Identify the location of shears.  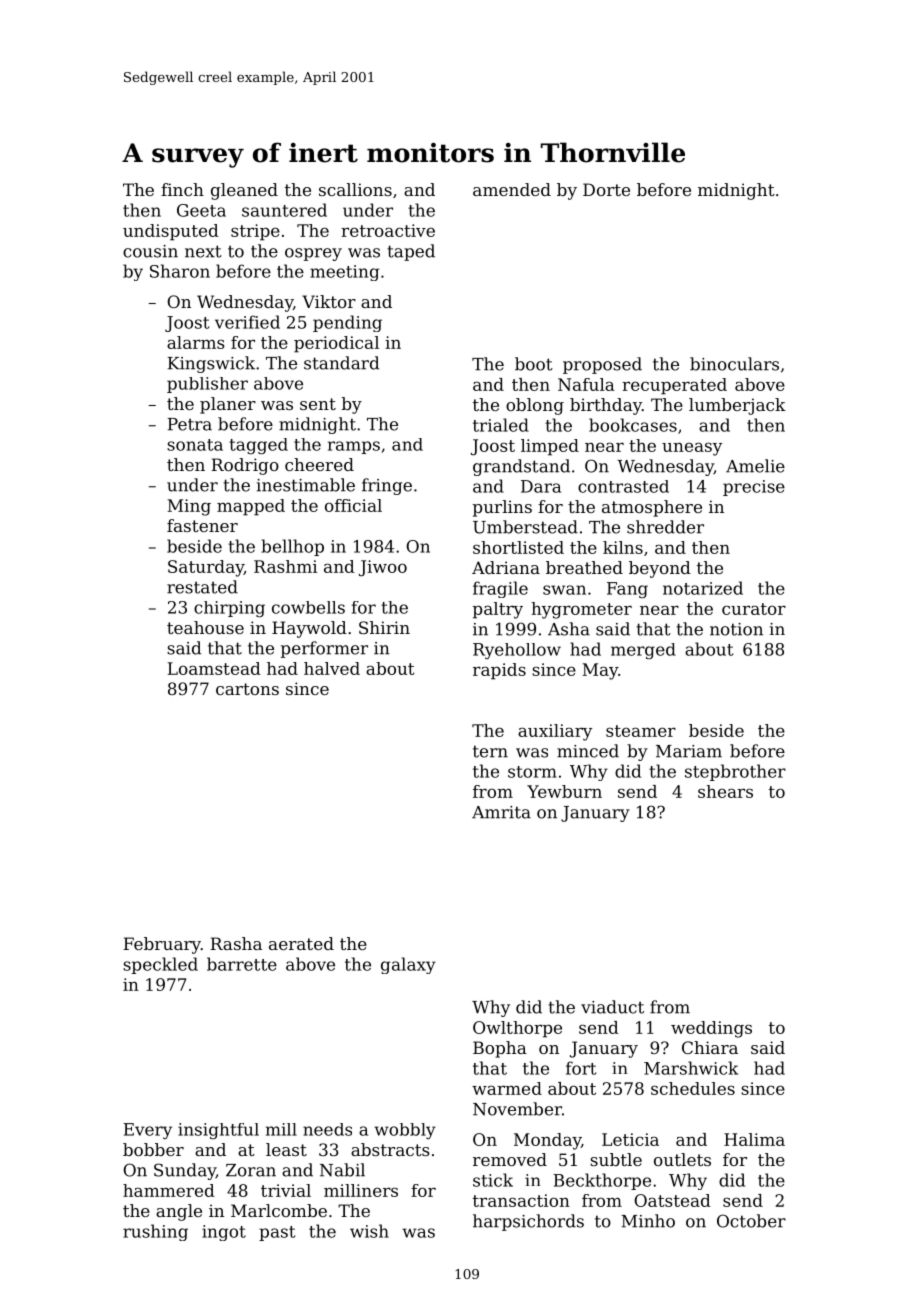
(725, 791).
